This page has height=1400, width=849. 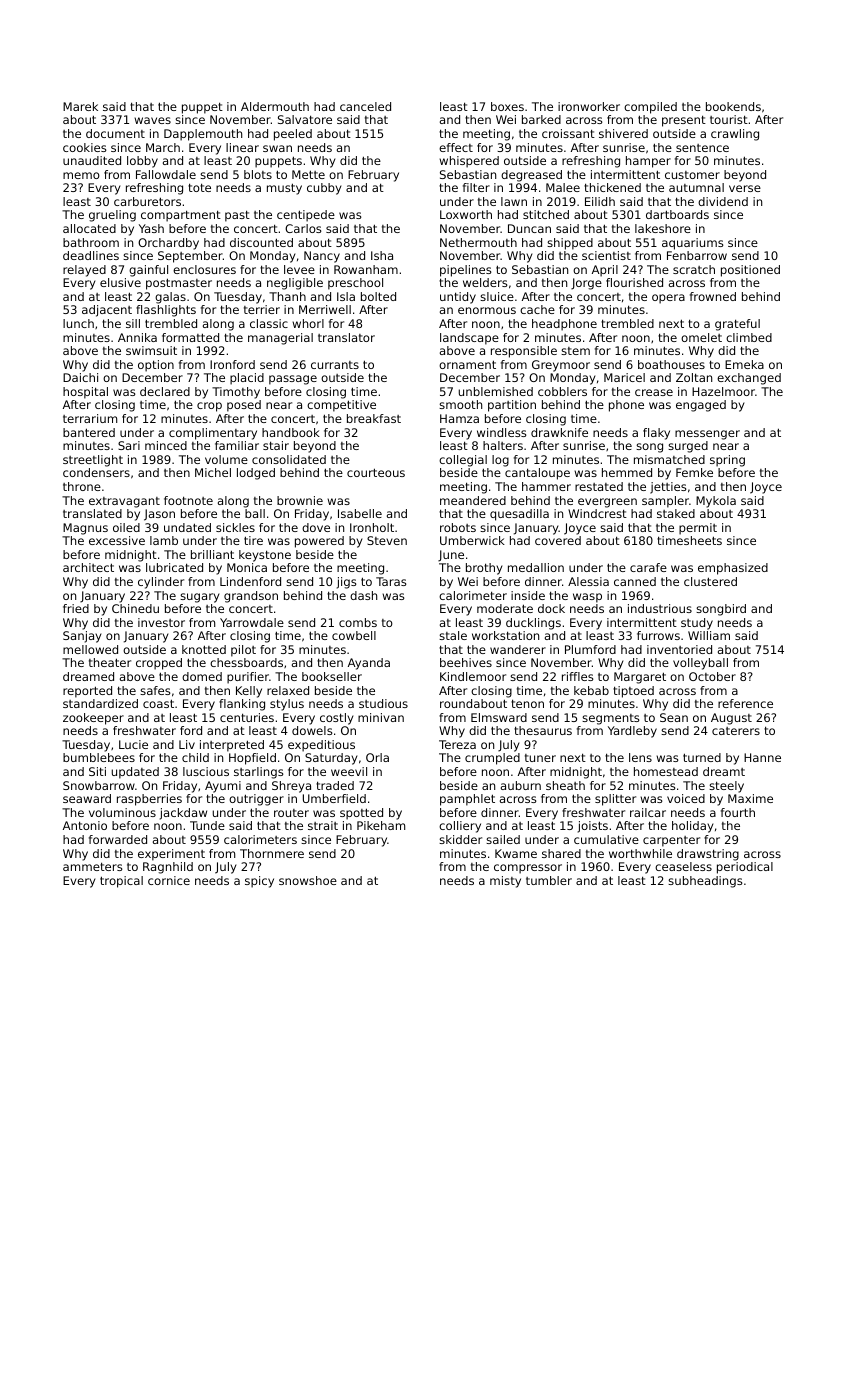 I want to click on quesadilla, so click(x=519, y=515).
